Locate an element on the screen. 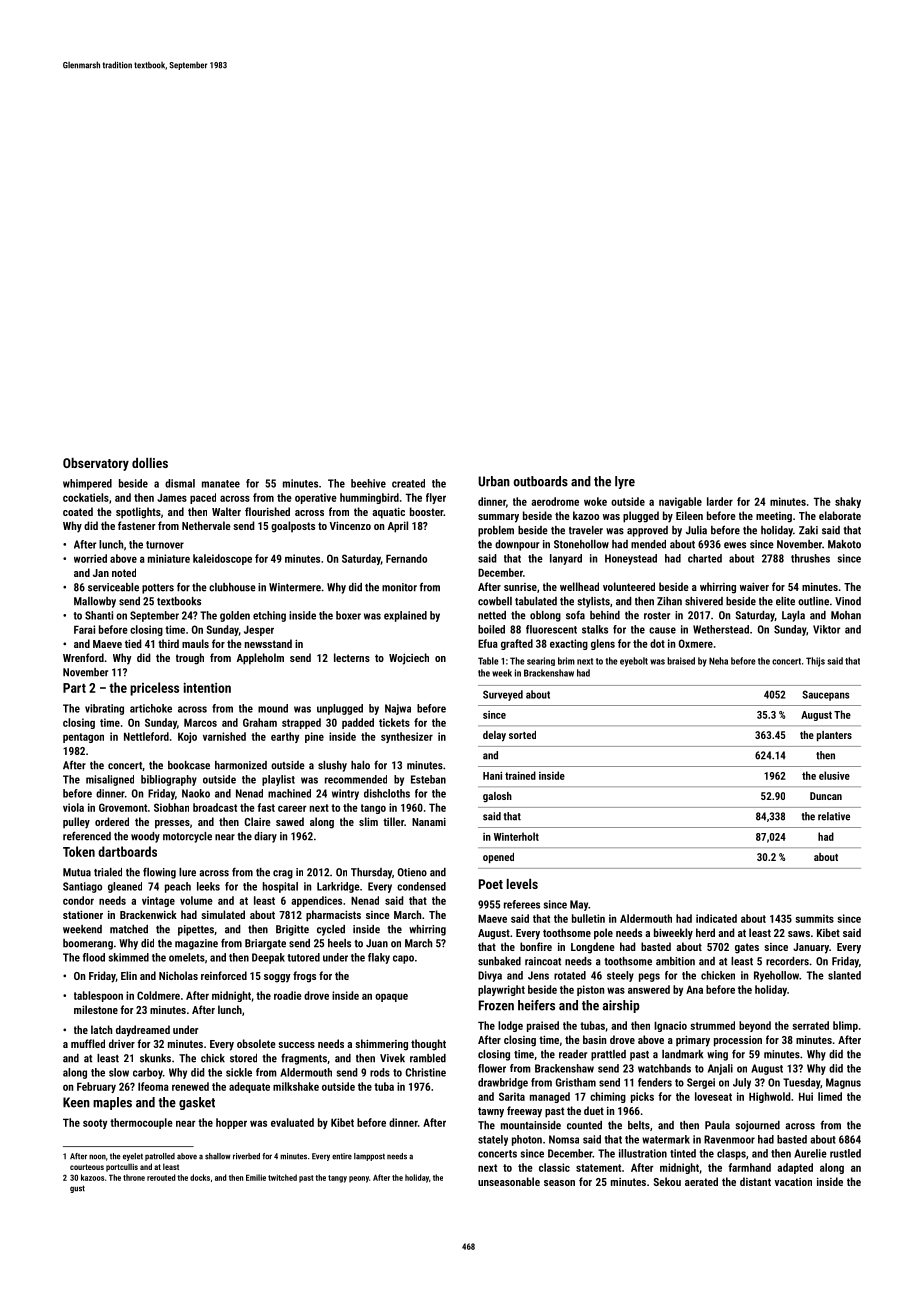  tickets is located at coordinates (394, 722).
